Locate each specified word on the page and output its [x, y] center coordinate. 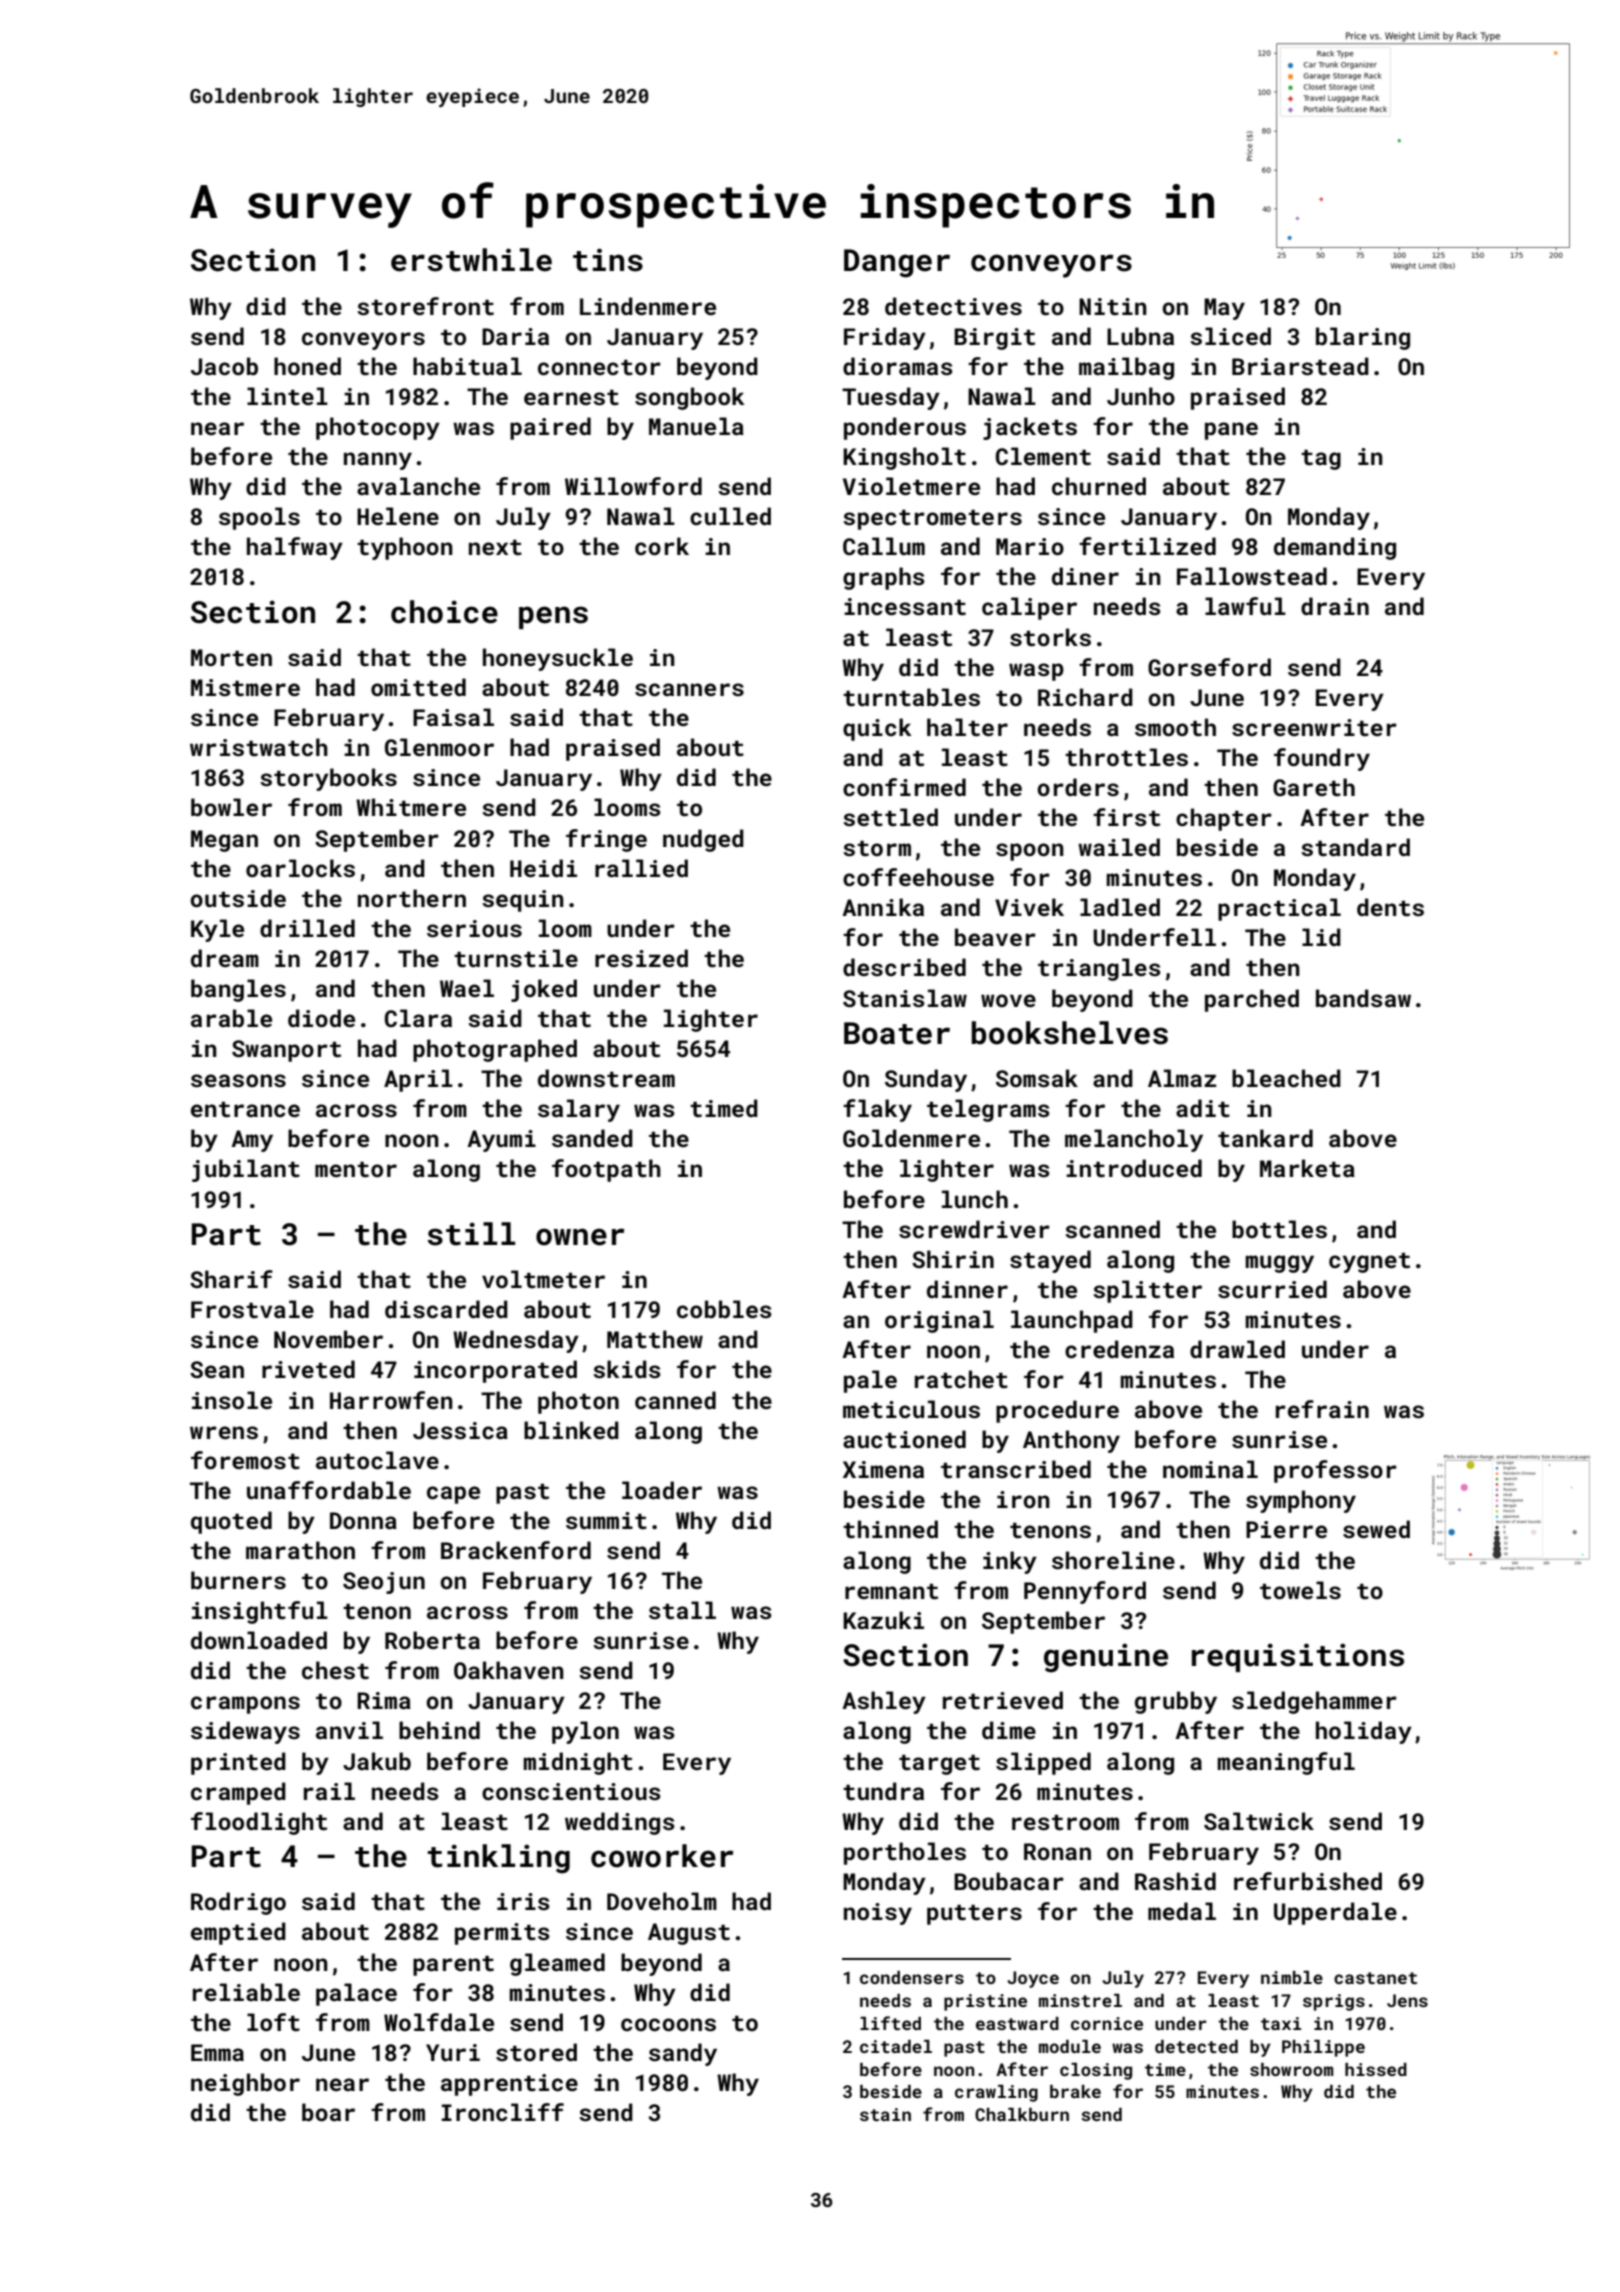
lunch [975, 1199]
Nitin [1113, 306]
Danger [897, 263]
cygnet [1369, 1263]
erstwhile [471, 260]
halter [967, 727]
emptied [238, 1933]
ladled [1120, 907]
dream [225, 958]
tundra [883, 1791]
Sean [217, 1369]
